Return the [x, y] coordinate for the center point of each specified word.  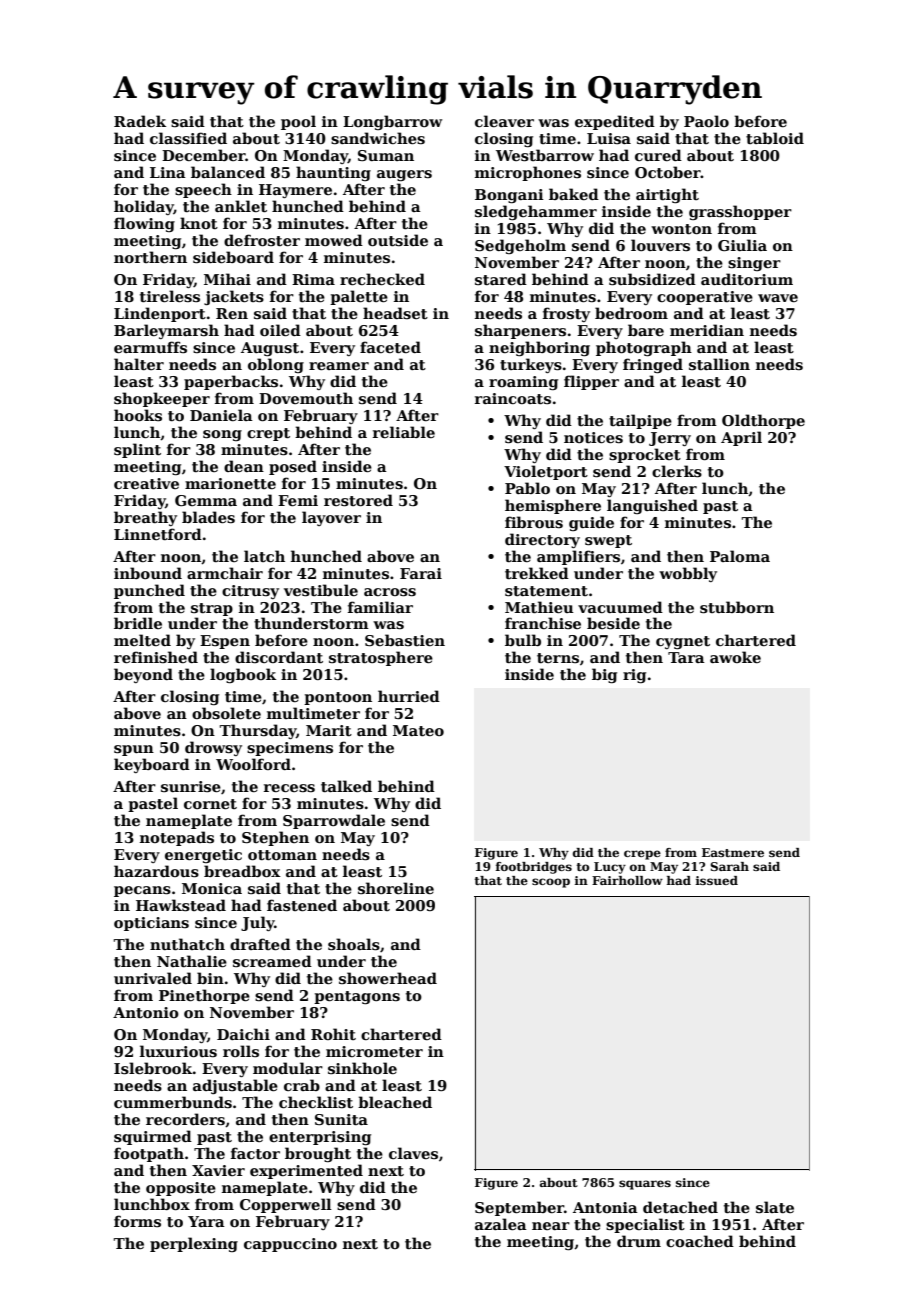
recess [289, 788]
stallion [719, 364]
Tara [686, 657]
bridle [138, 623]
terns [558, 658]
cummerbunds [173, 1102]
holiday [144, 207]
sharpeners [520, 331]
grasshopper [740, 212]
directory [542, 540]
